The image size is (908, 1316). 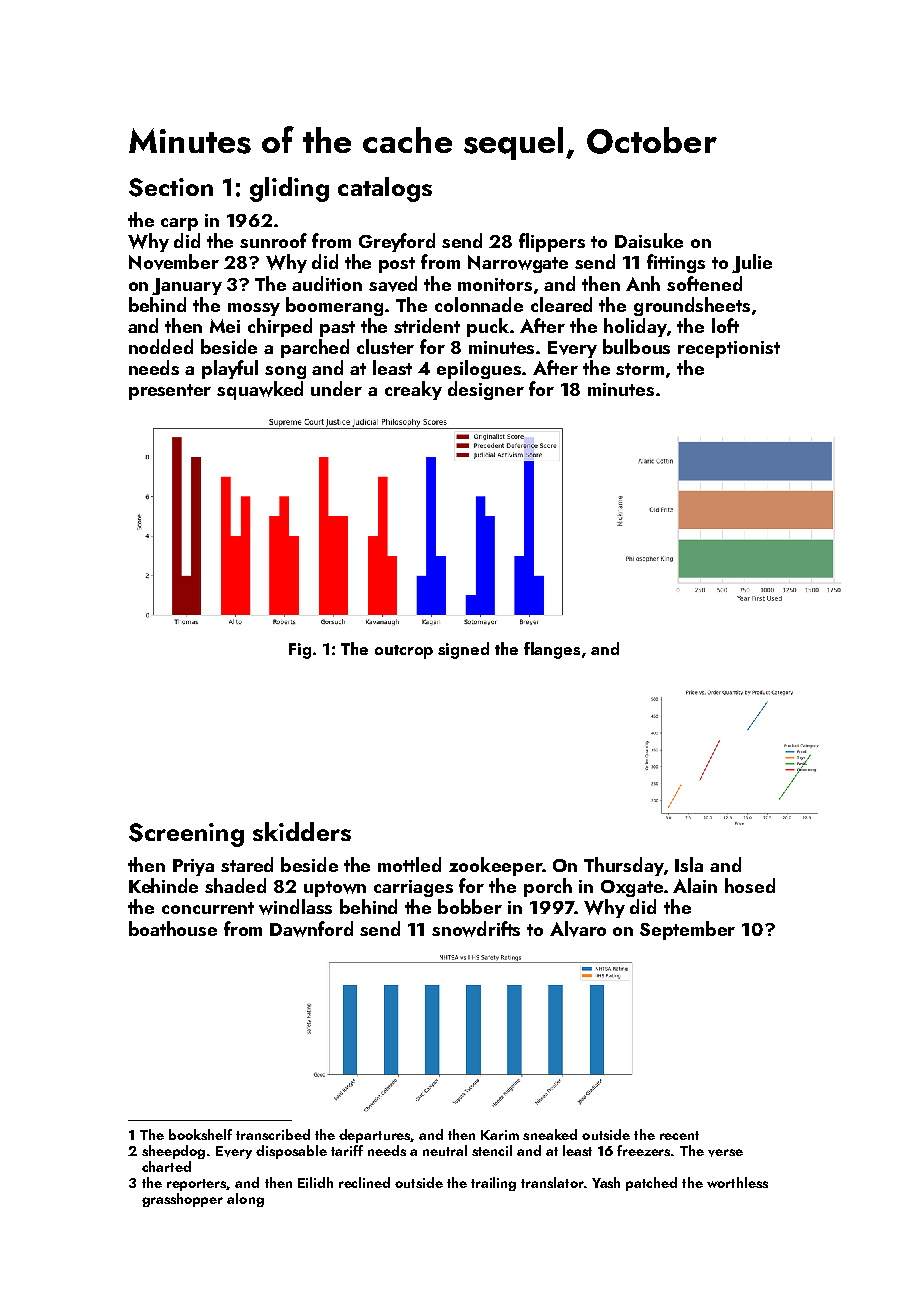 I want to click on outcrop, so click(x=404, y=652).
